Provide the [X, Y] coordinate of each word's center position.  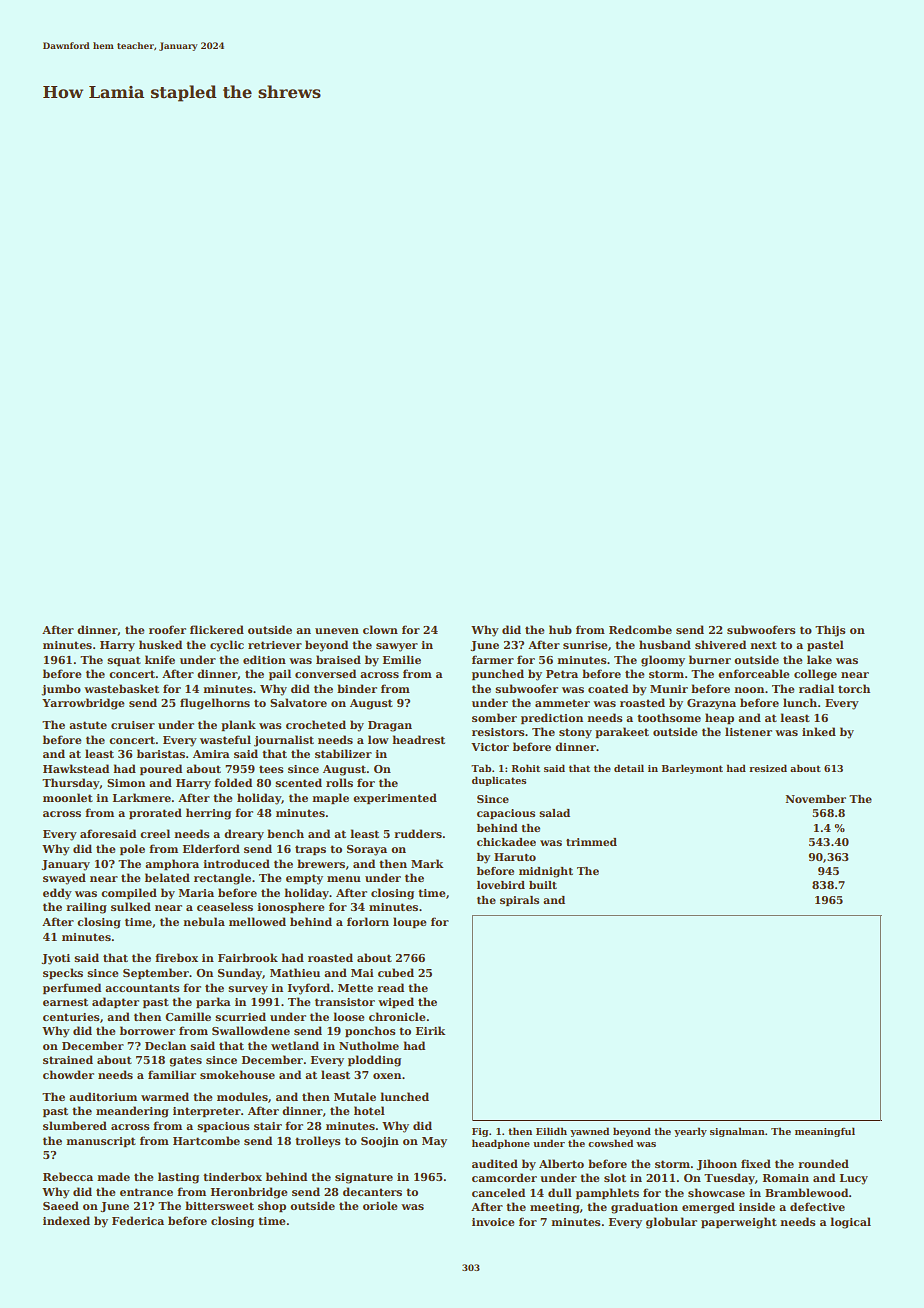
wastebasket [121, 688]
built [543, 885]
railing [86, 908]
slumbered [75, 1125]
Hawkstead [76, 768]
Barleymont [692, 769]
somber [494, 717]
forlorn [368, 921]
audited [495, 1163]
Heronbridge [249, 1193]
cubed [396, 972]
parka [213, 1002]
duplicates [499, 781]
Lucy [854, 1179]
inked [819, 731]
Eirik [430, 1030]
